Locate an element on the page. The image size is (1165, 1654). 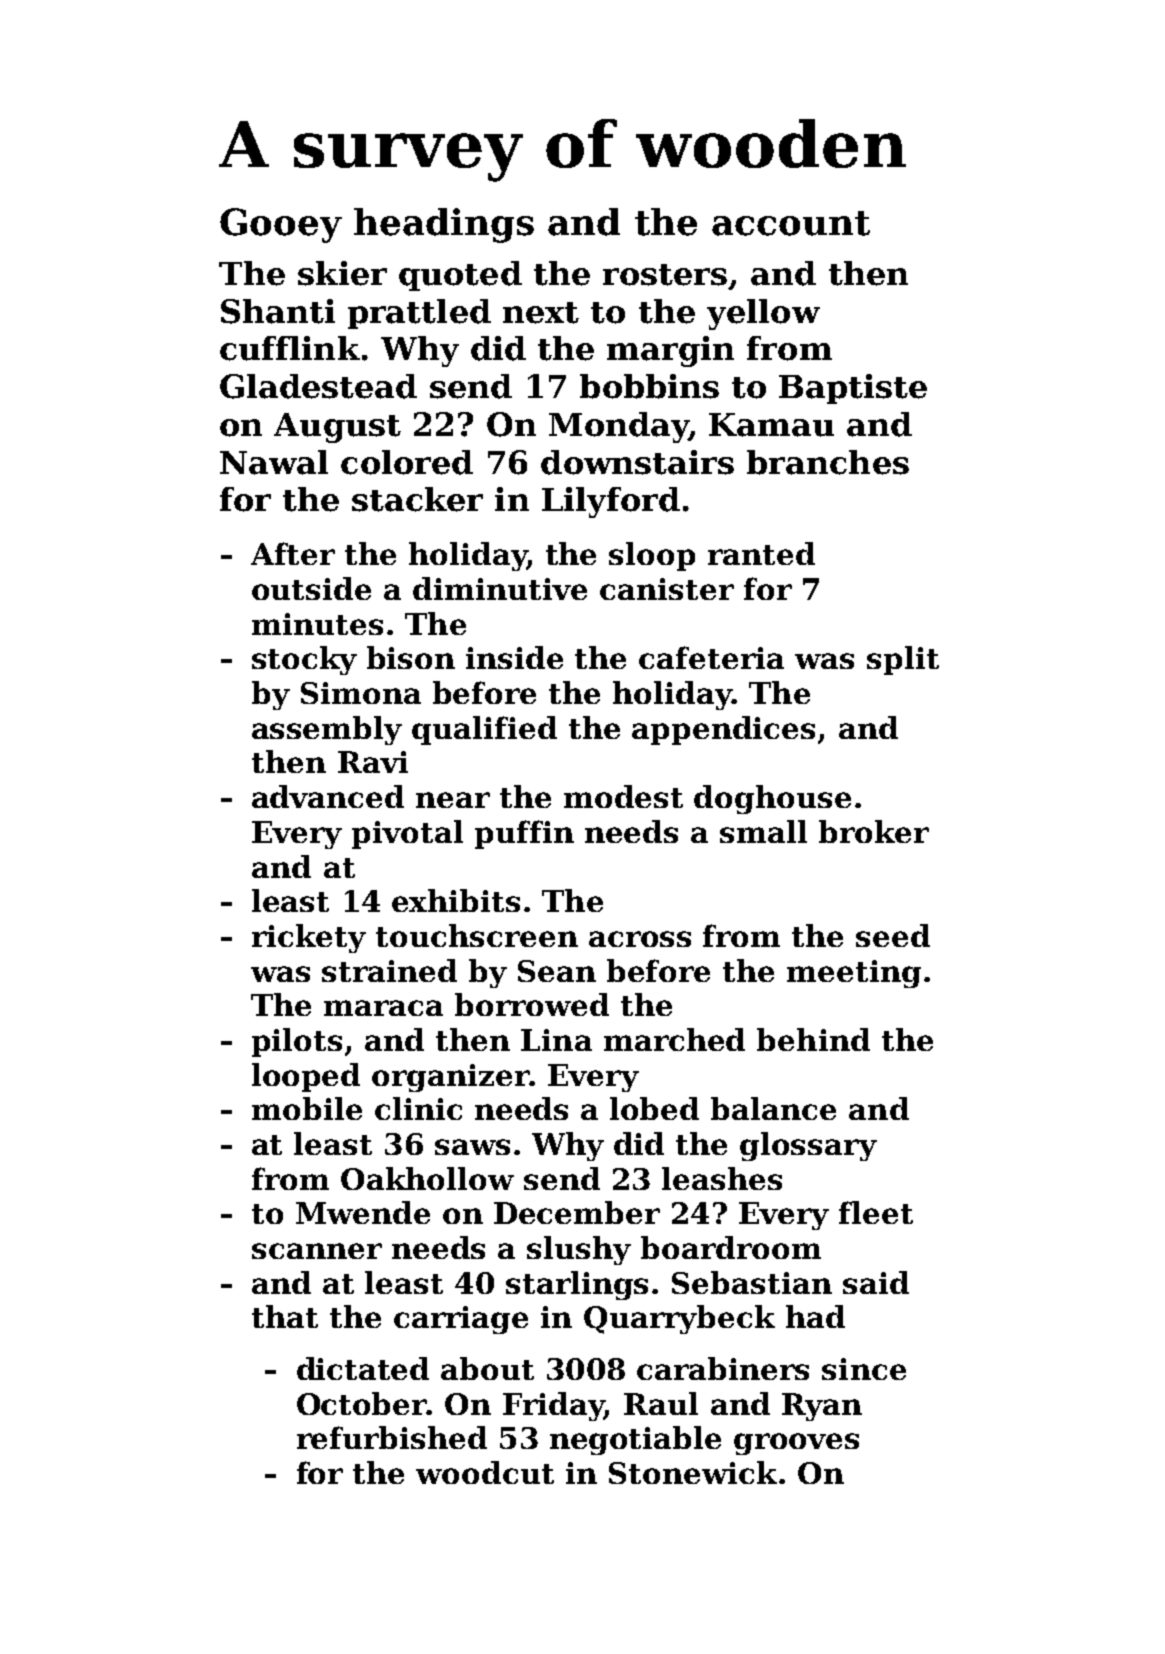
carriage is located at coordinates (461, 1320).
